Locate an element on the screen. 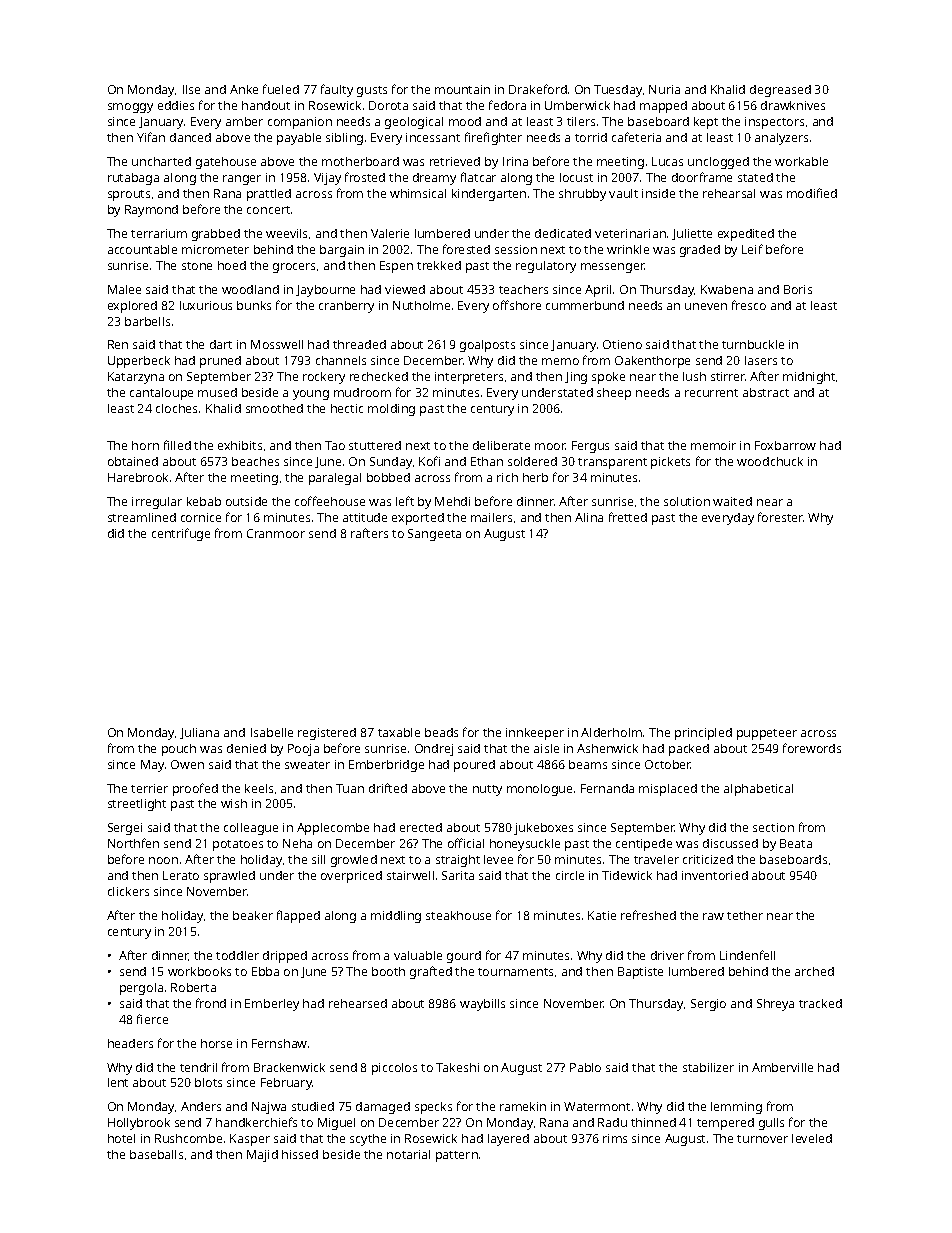 This screenshot has width=952, height=1233. smoggy is located at coordinates (130, 108).
